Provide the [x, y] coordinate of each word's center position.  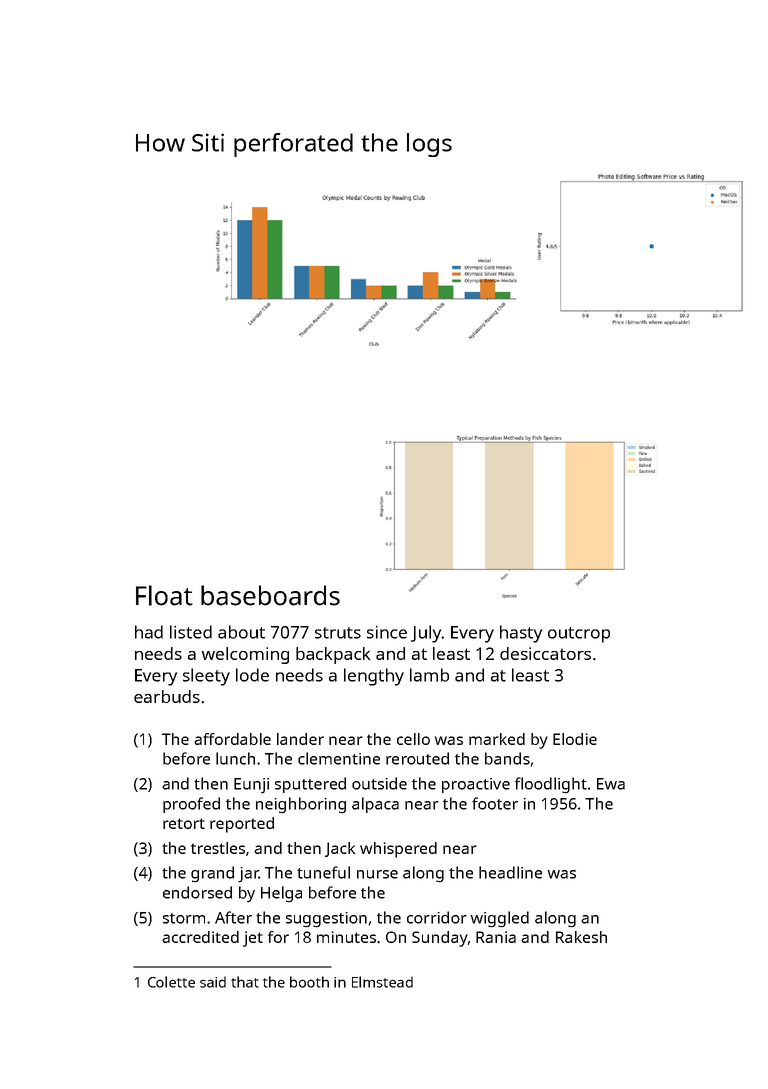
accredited [200, 937]
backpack [333, 655]
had [149, 632]
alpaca [375, 805]
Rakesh [581, 937]
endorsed [197, 892]
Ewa [611, 784]
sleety [206, 677]
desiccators [545, 653]
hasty [521, 634]
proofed [191, 805]
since [387, 632]
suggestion [326, 920]
